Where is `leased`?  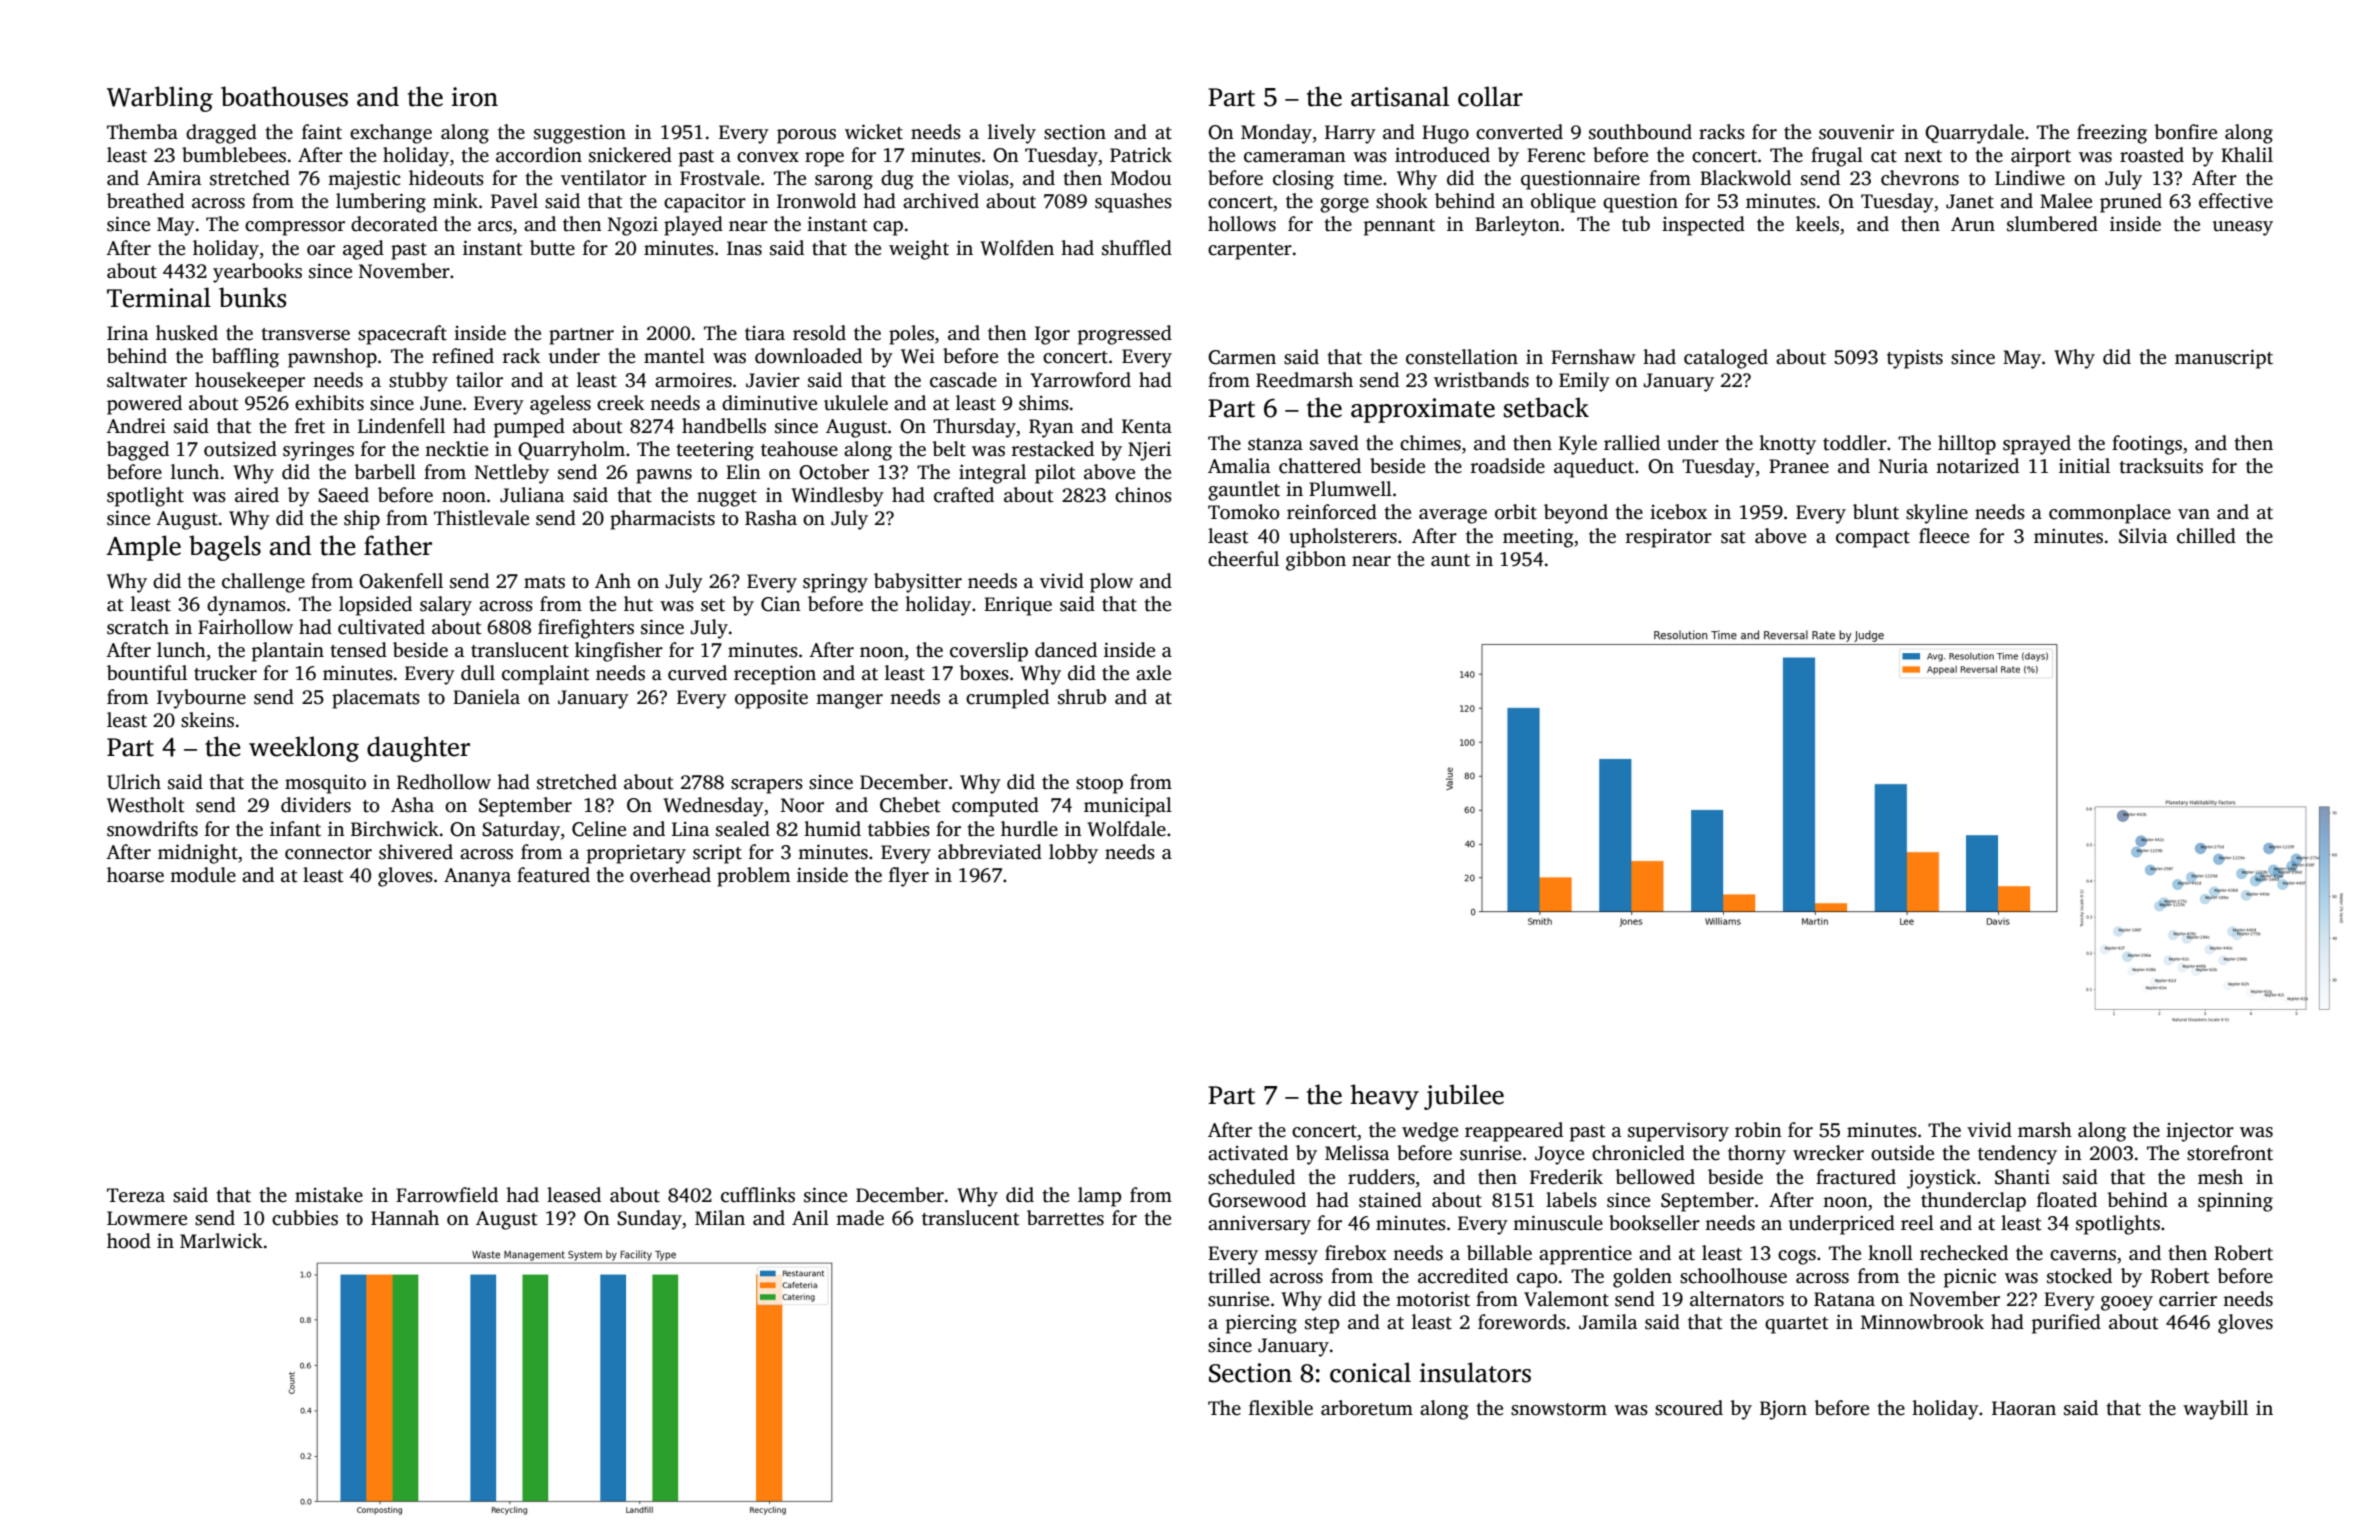 leased is located at coordinates (574, 1195).
